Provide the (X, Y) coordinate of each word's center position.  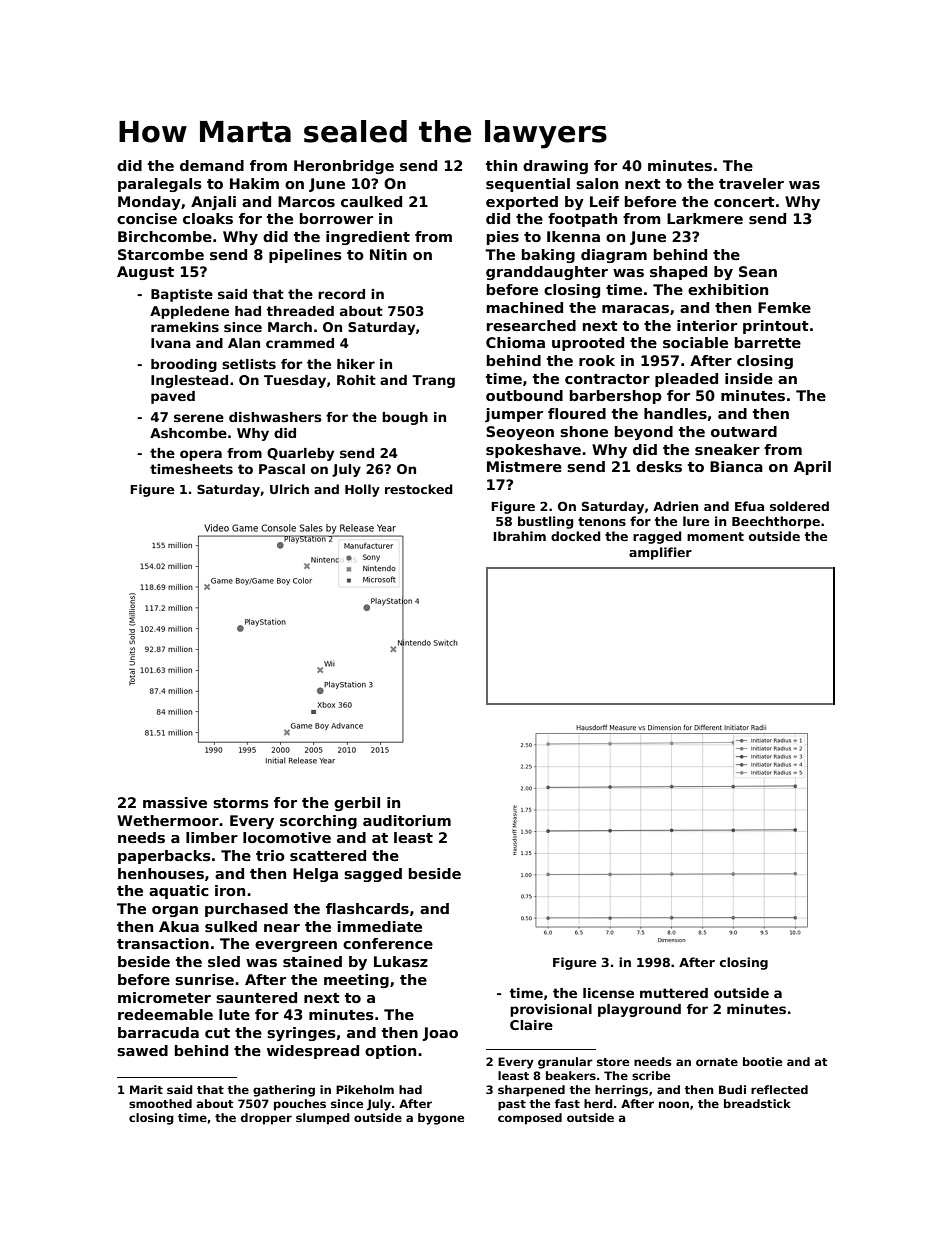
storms (241, 803)
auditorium (407, 820)
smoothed (160, 1103)
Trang (433, 381)
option (390, 1052)
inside (749, 378)
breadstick (757, 1103)
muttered (674, 993)
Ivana (171, 343)
